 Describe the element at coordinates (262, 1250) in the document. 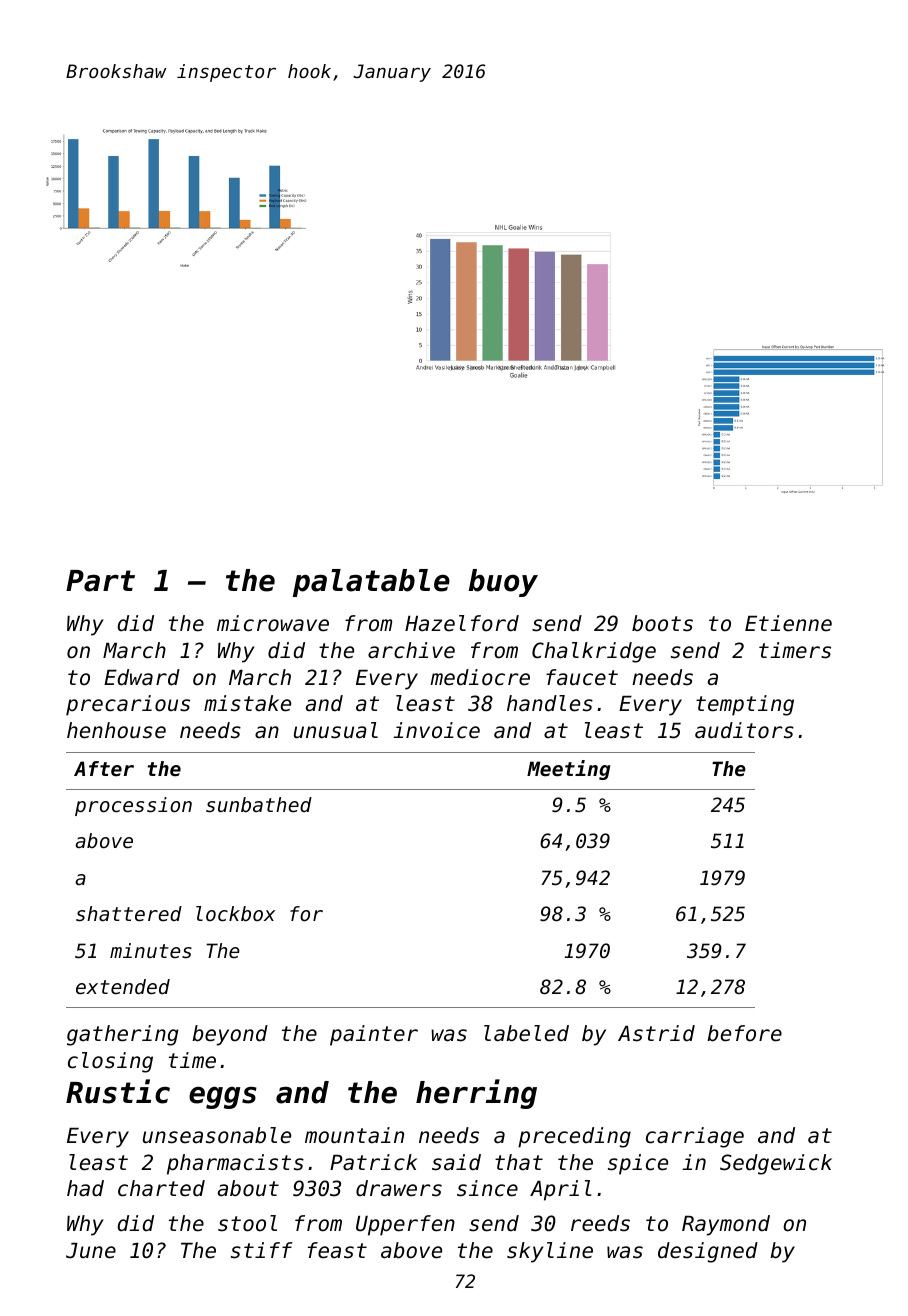

I see `stiff` at that location.
